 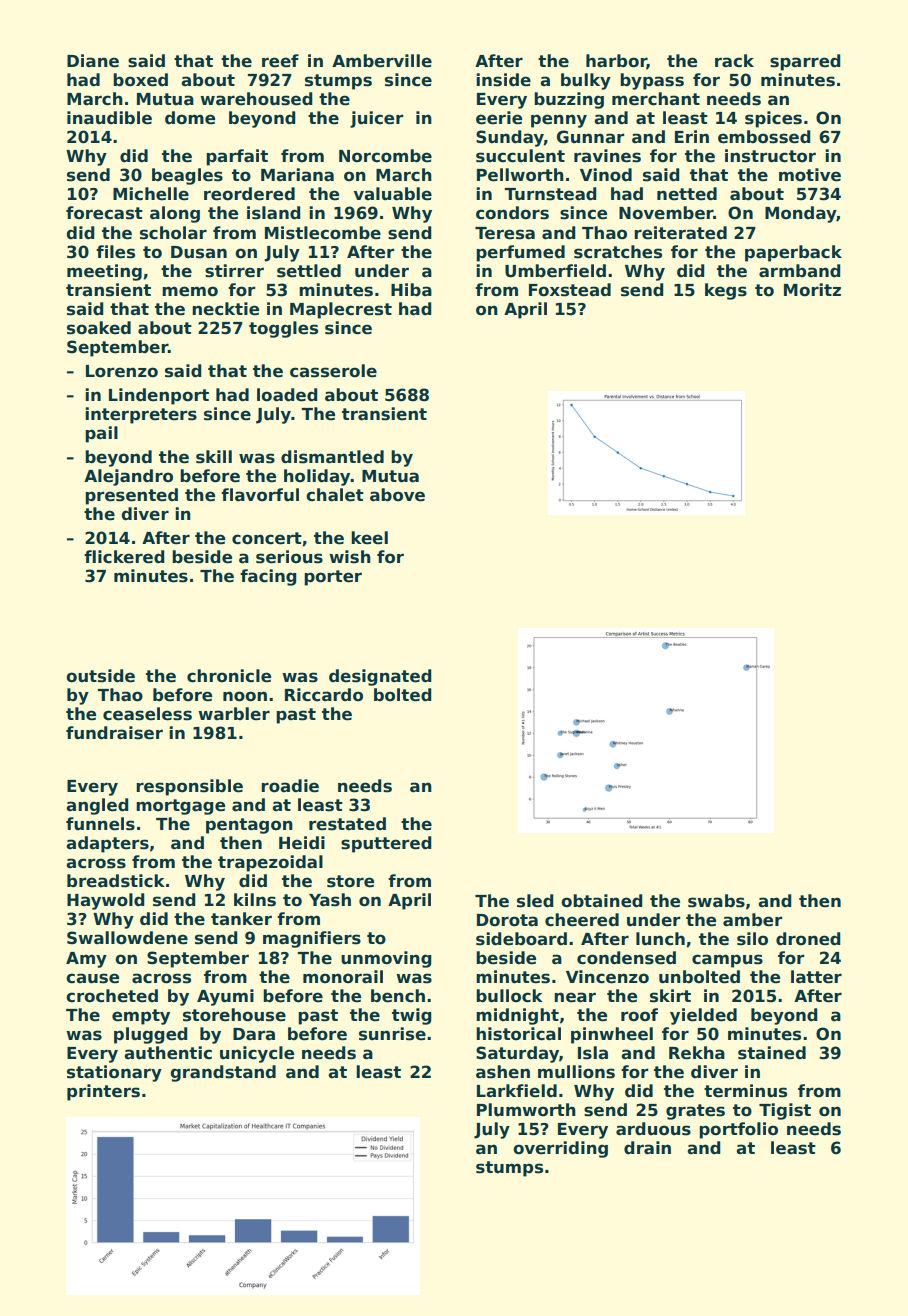 I want to click on soaked, so click(x=99, y=328).
